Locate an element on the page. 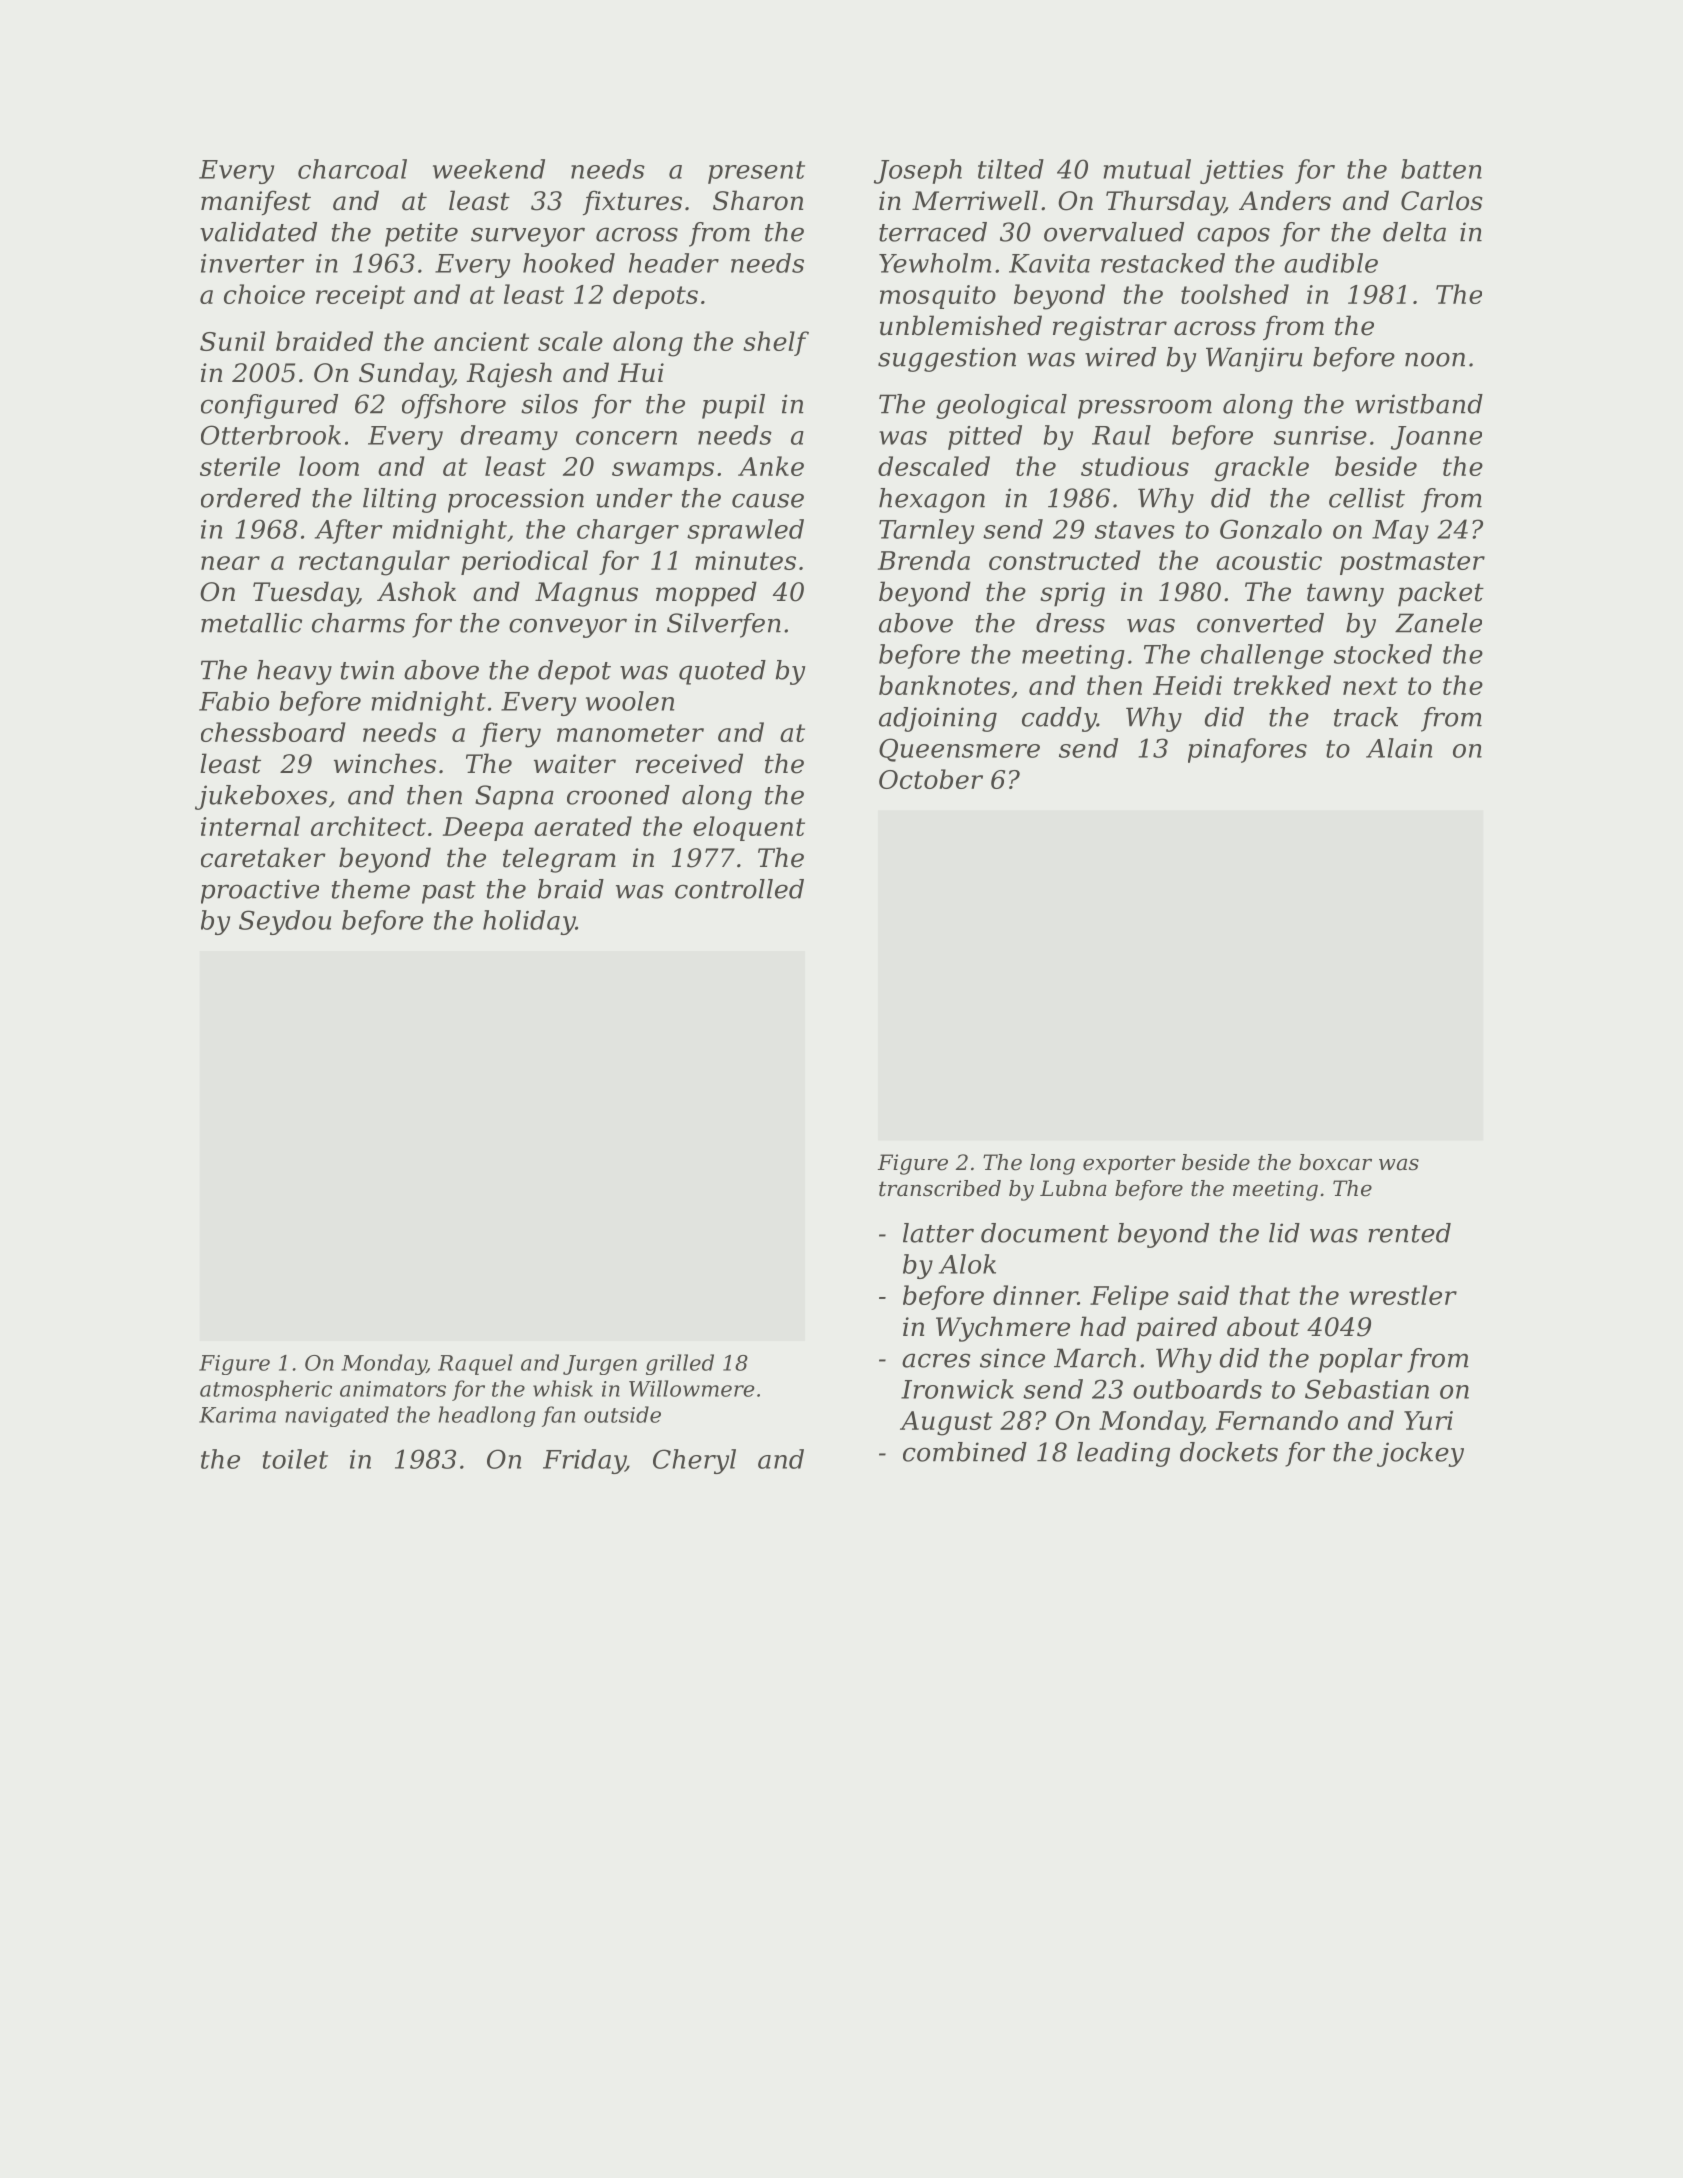  Sunil is located at coordinates (232, 341).
